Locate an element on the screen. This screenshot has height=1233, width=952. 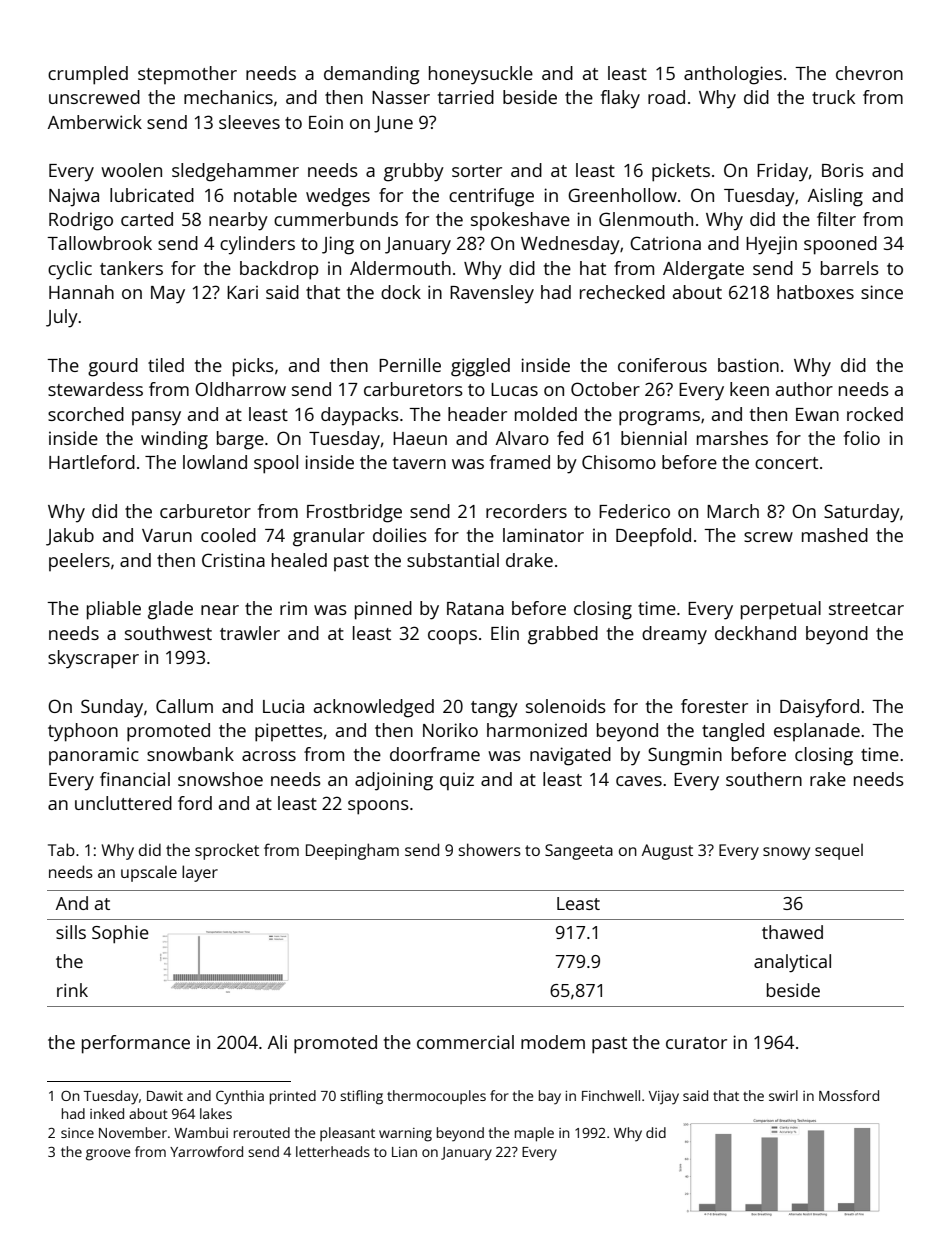
Ali is located at coordinates (277, 1042).
